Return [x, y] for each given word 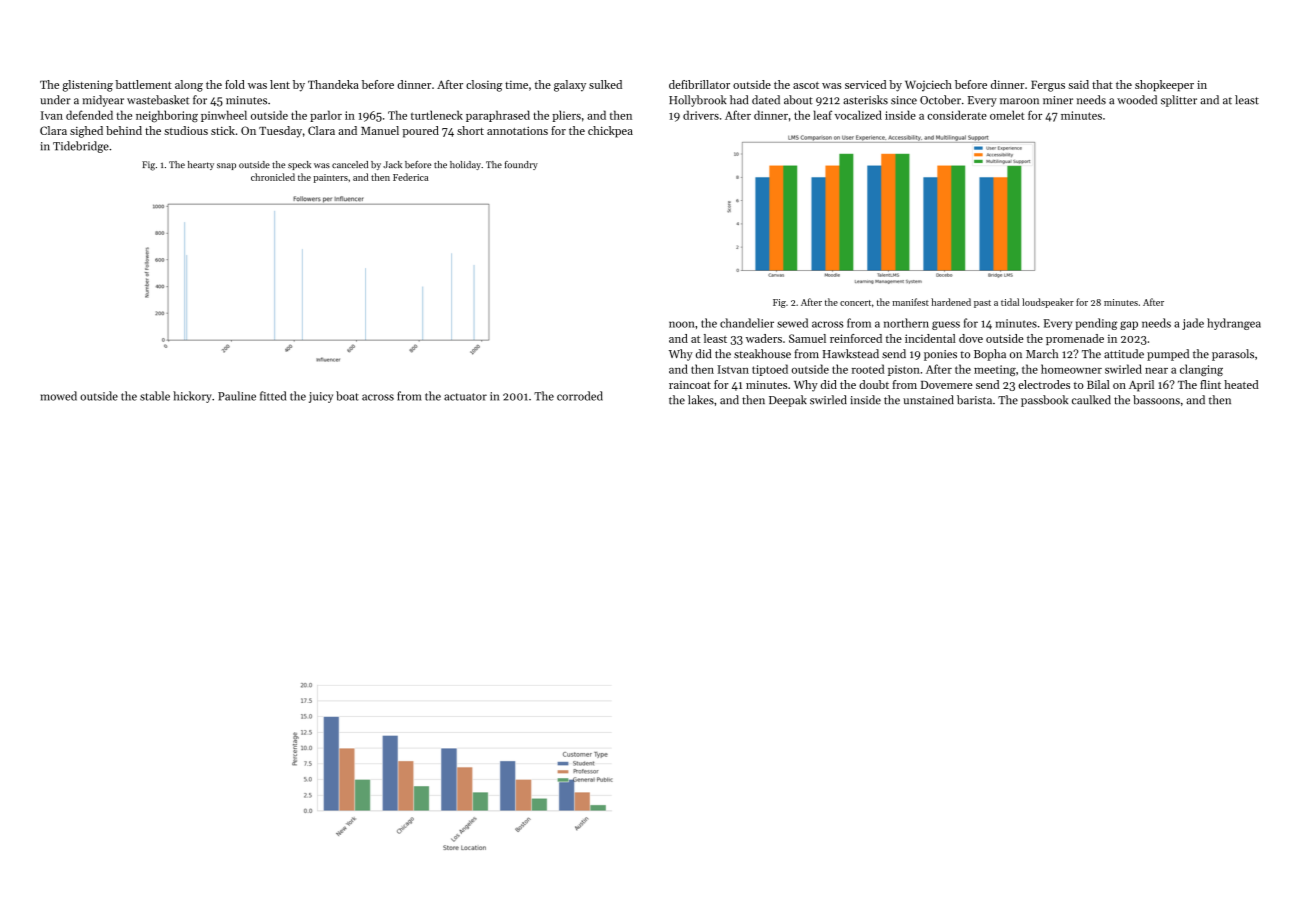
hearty [201, 165]
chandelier [747, 323]
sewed [792, 323]
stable [155, 396]
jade [1193, 324]
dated [766, 100]
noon [682, 324]
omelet [1007, 115]
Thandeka [333, 84]
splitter [1179, 101]
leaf [822, 115]
